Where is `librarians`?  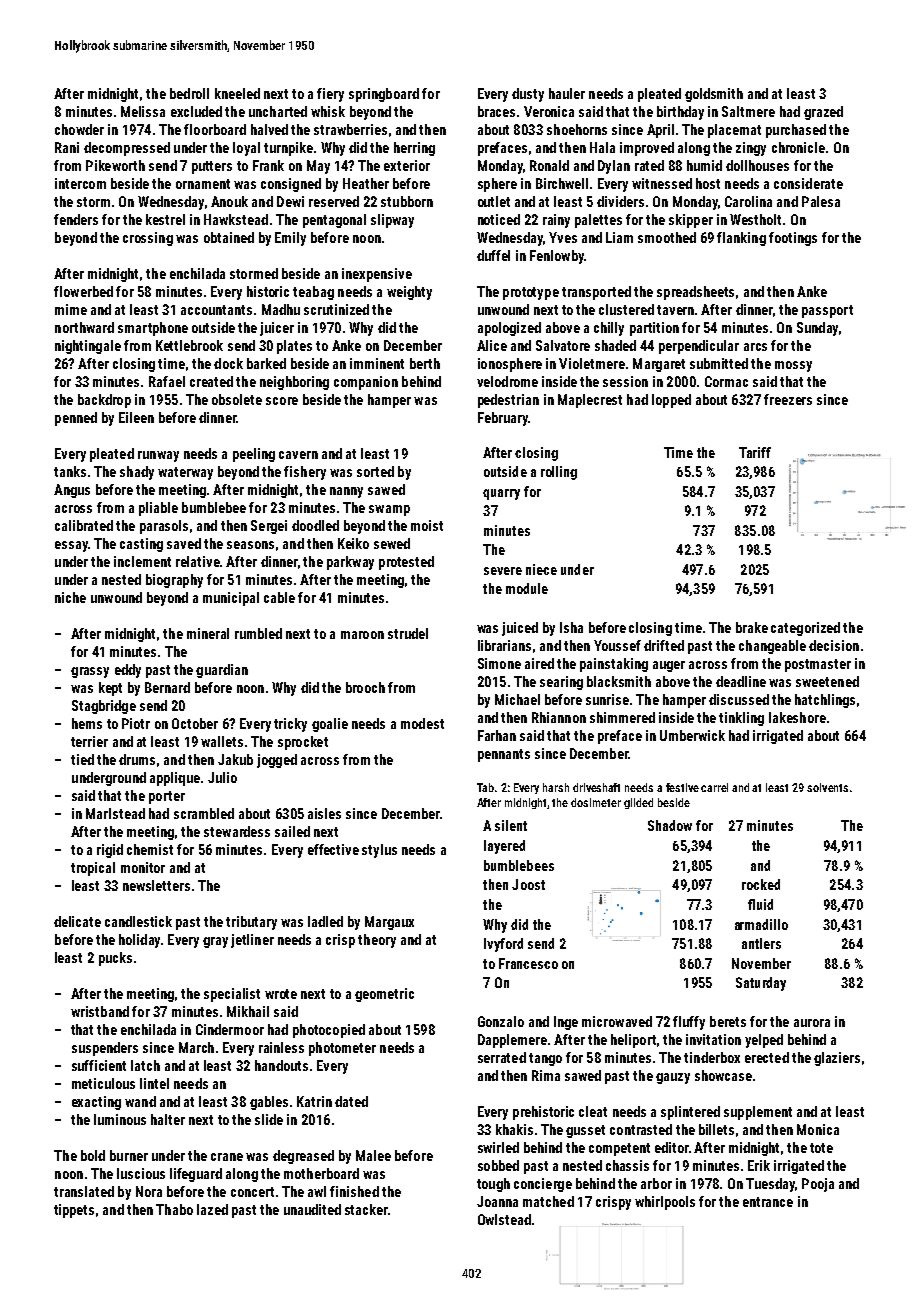
librarians is located at coordinates (504, 645).
